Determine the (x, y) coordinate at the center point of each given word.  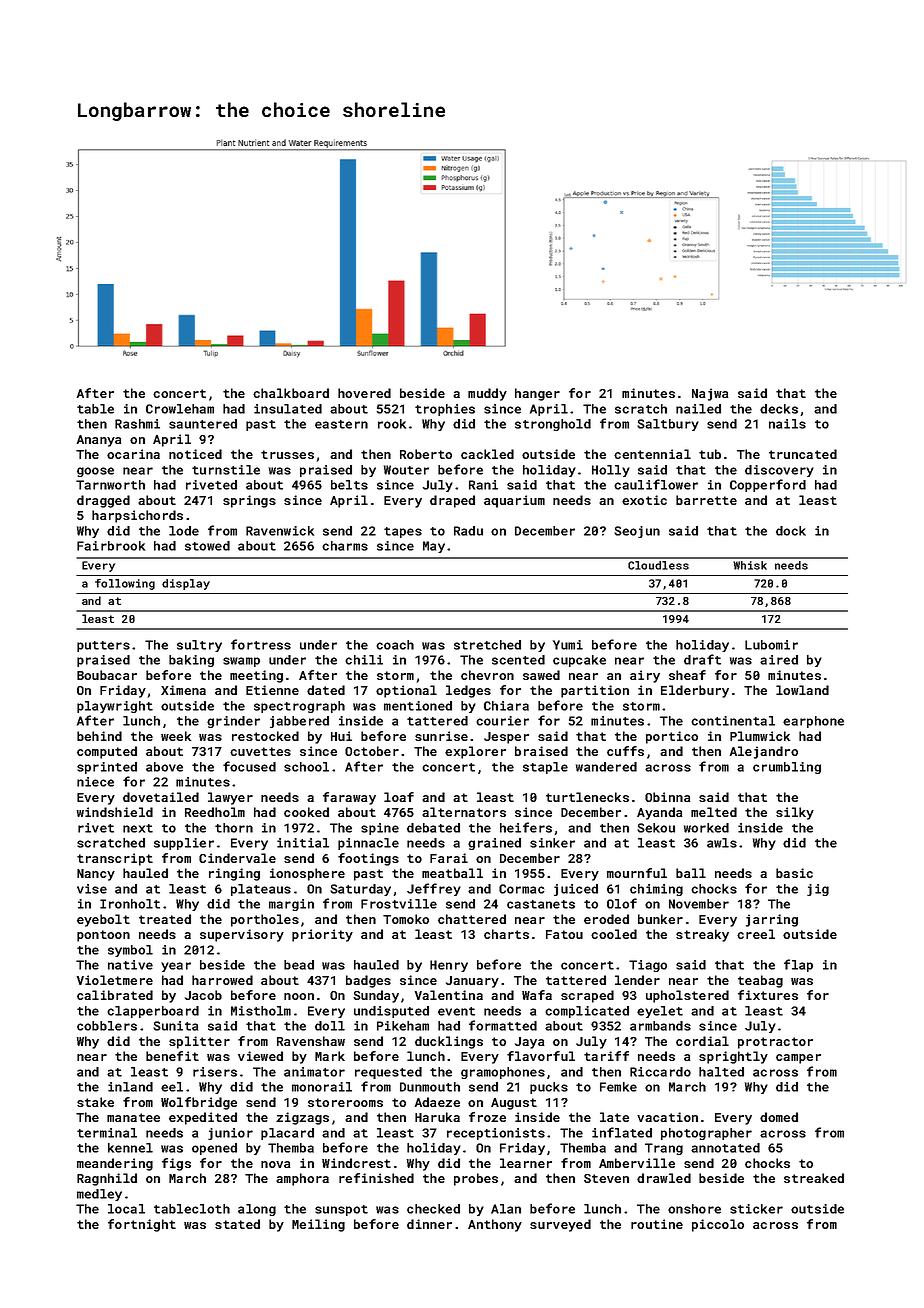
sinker (552, 843)
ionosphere (307, 874)
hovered (364, 393)
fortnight (142, 1225)
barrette (706, 500)
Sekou (656, 828)
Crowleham (180, 409)
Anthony (495, 1225)
